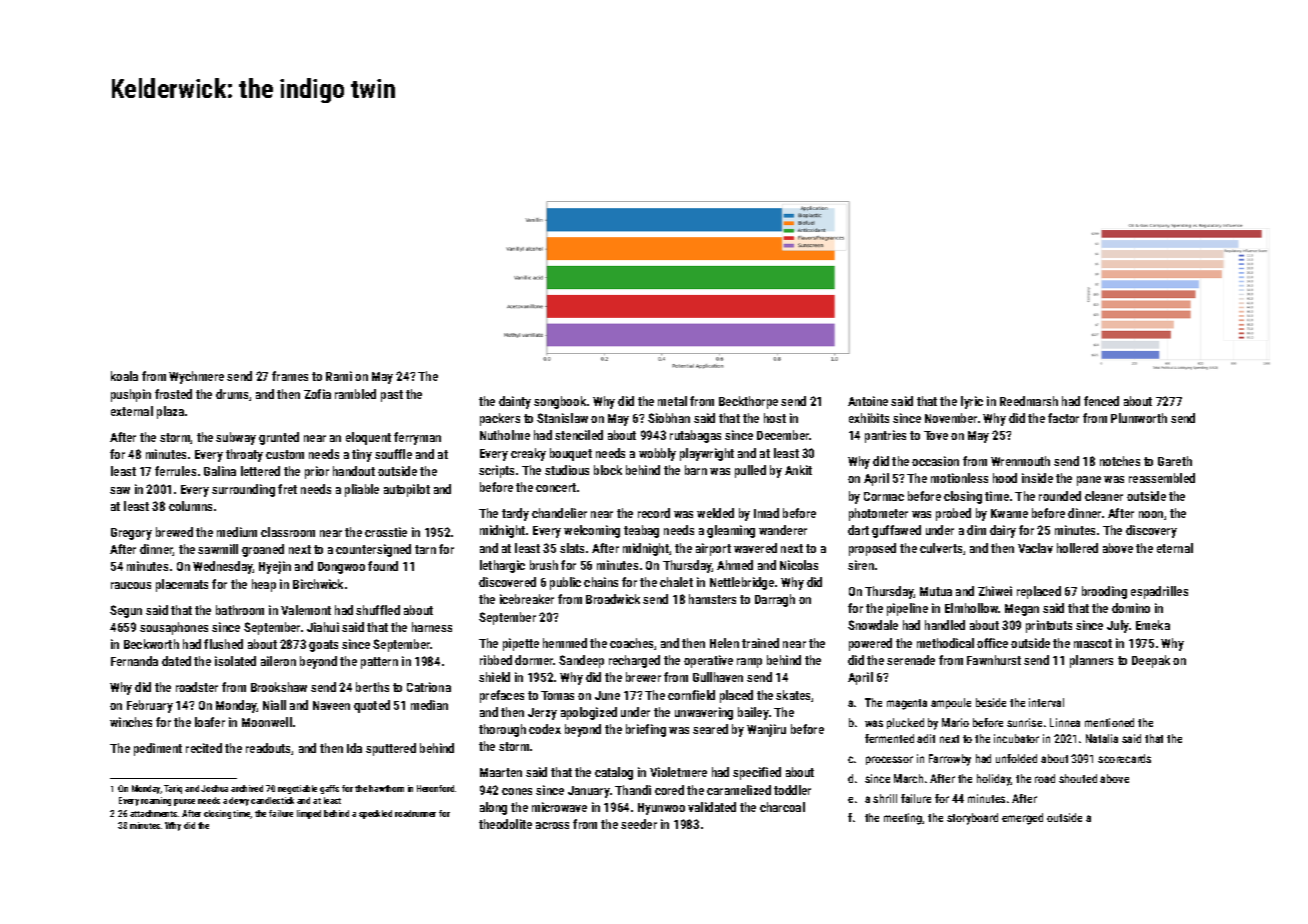  I want to click on seeder, so click(639, 824).
